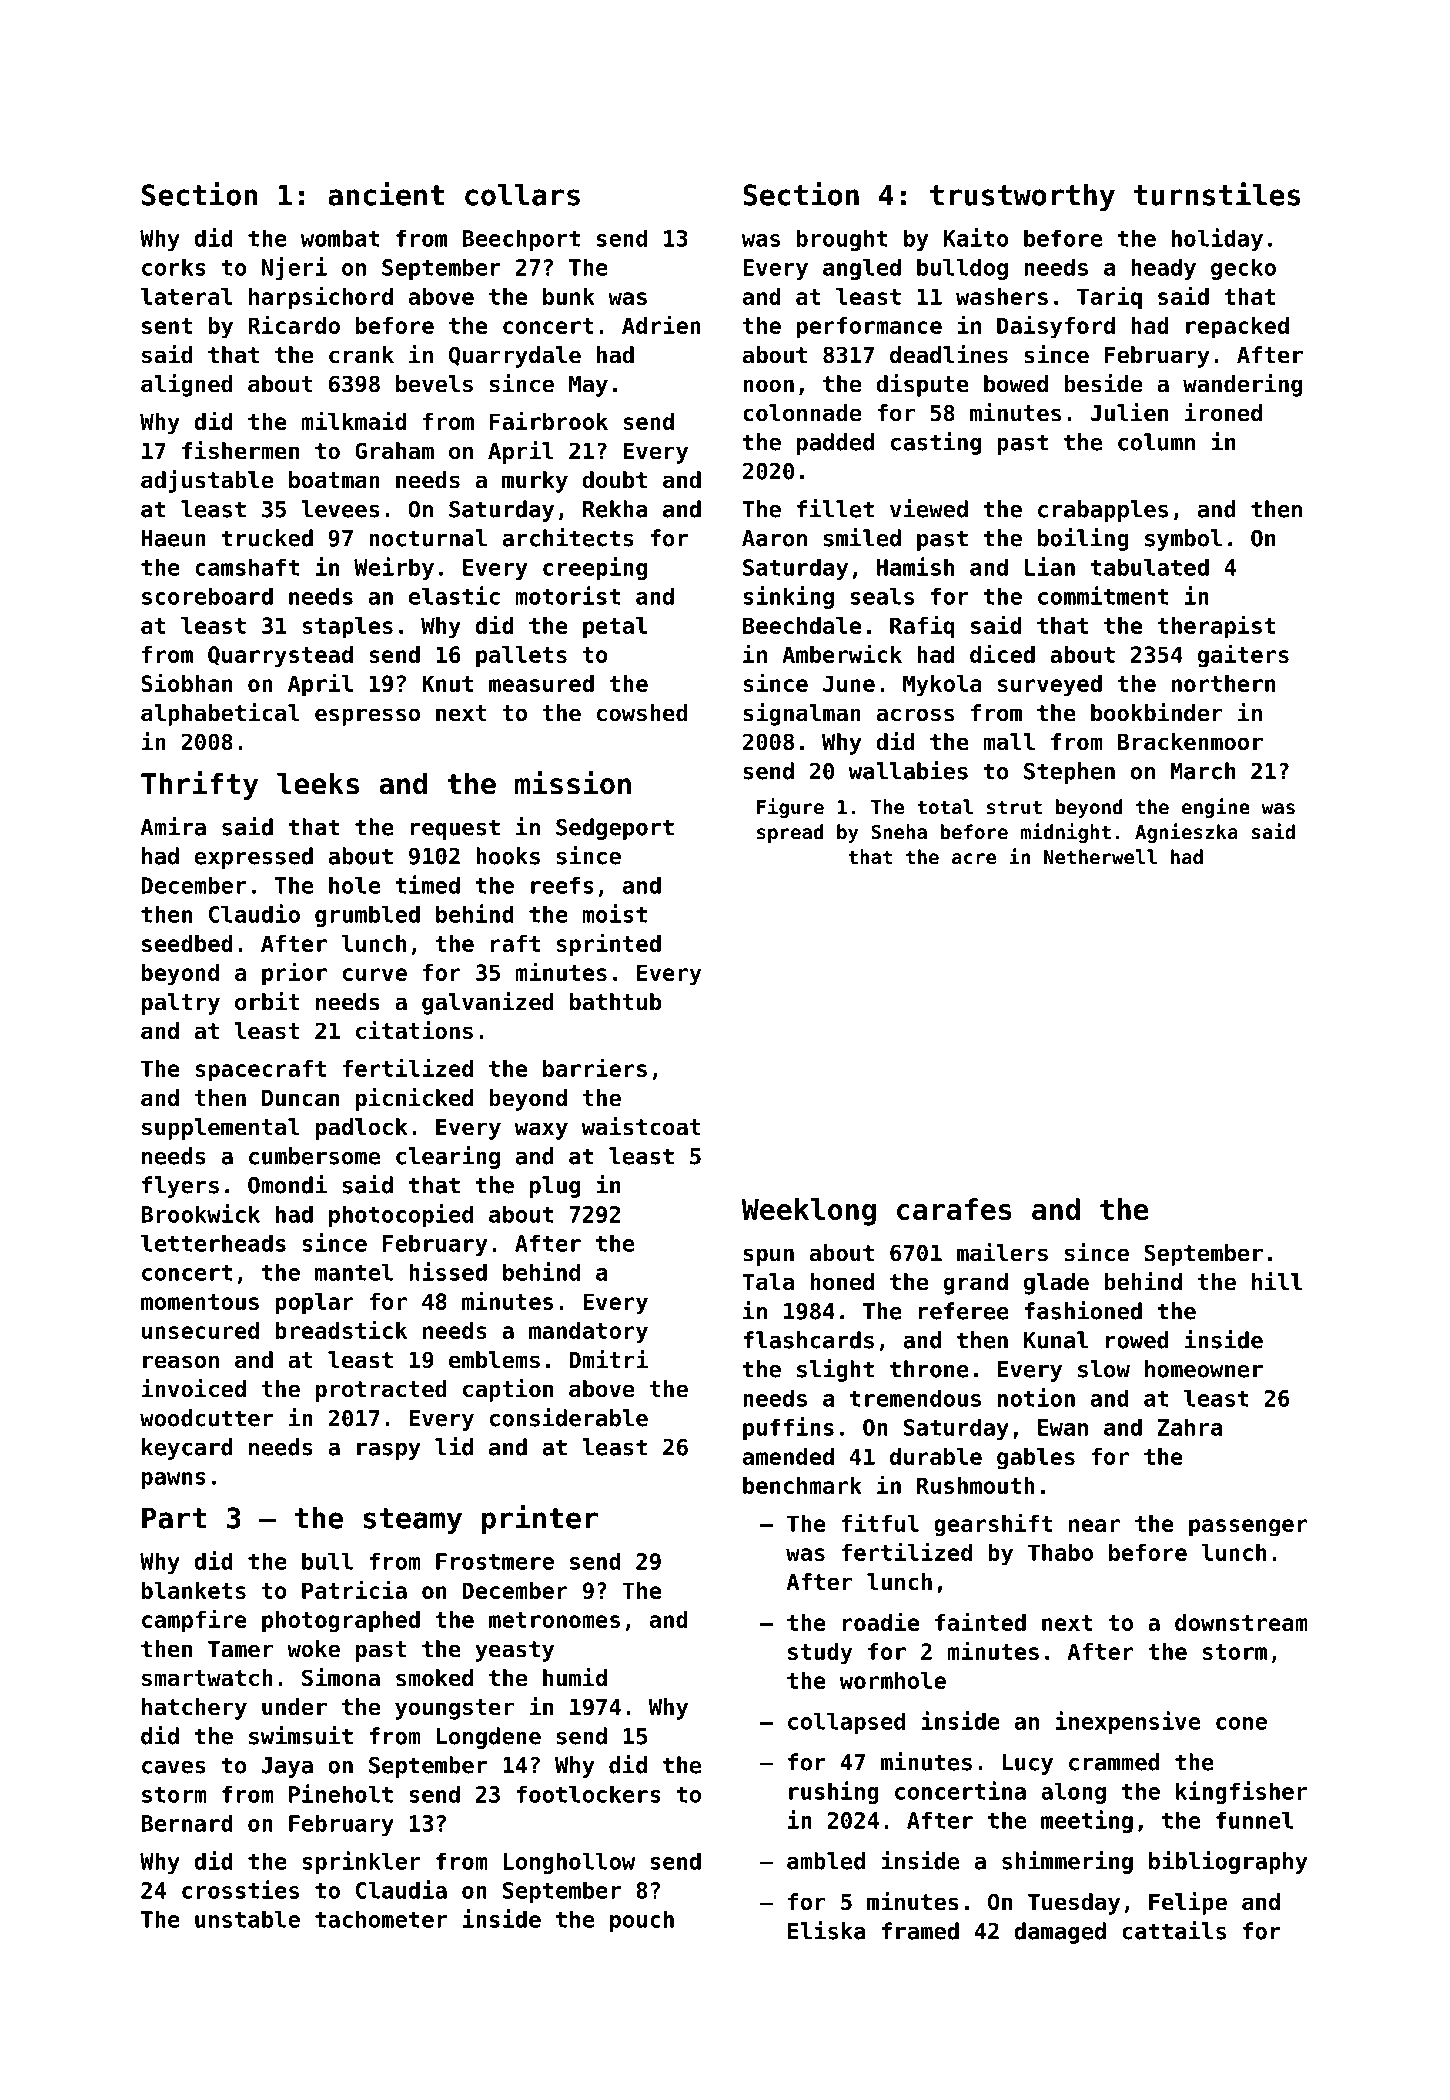  Describe the element at coordinates (788, 1456) in the screenshot. I see `amended` at that location.
